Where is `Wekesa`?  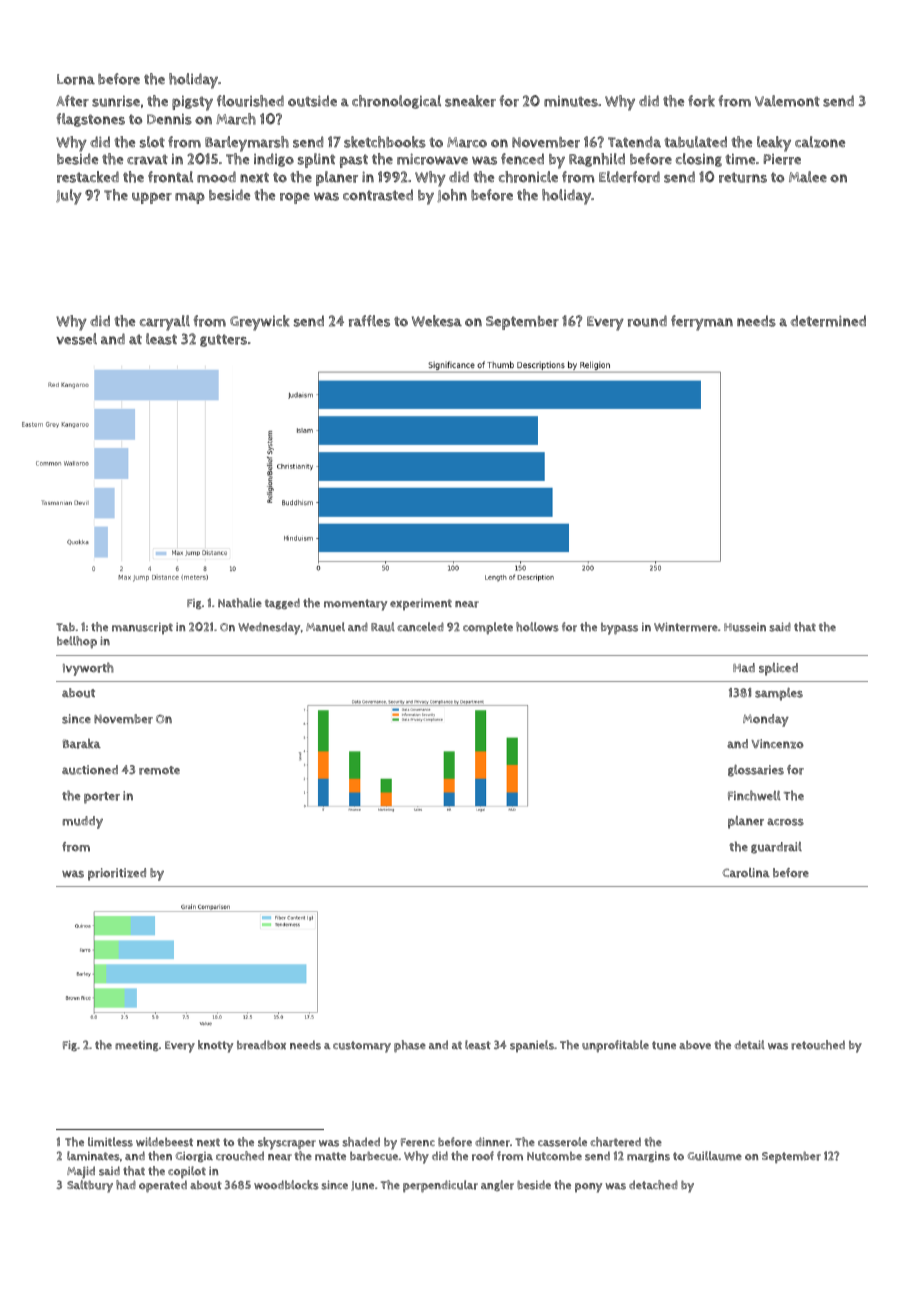
Wekesa is located at coordinates (437, 321).
